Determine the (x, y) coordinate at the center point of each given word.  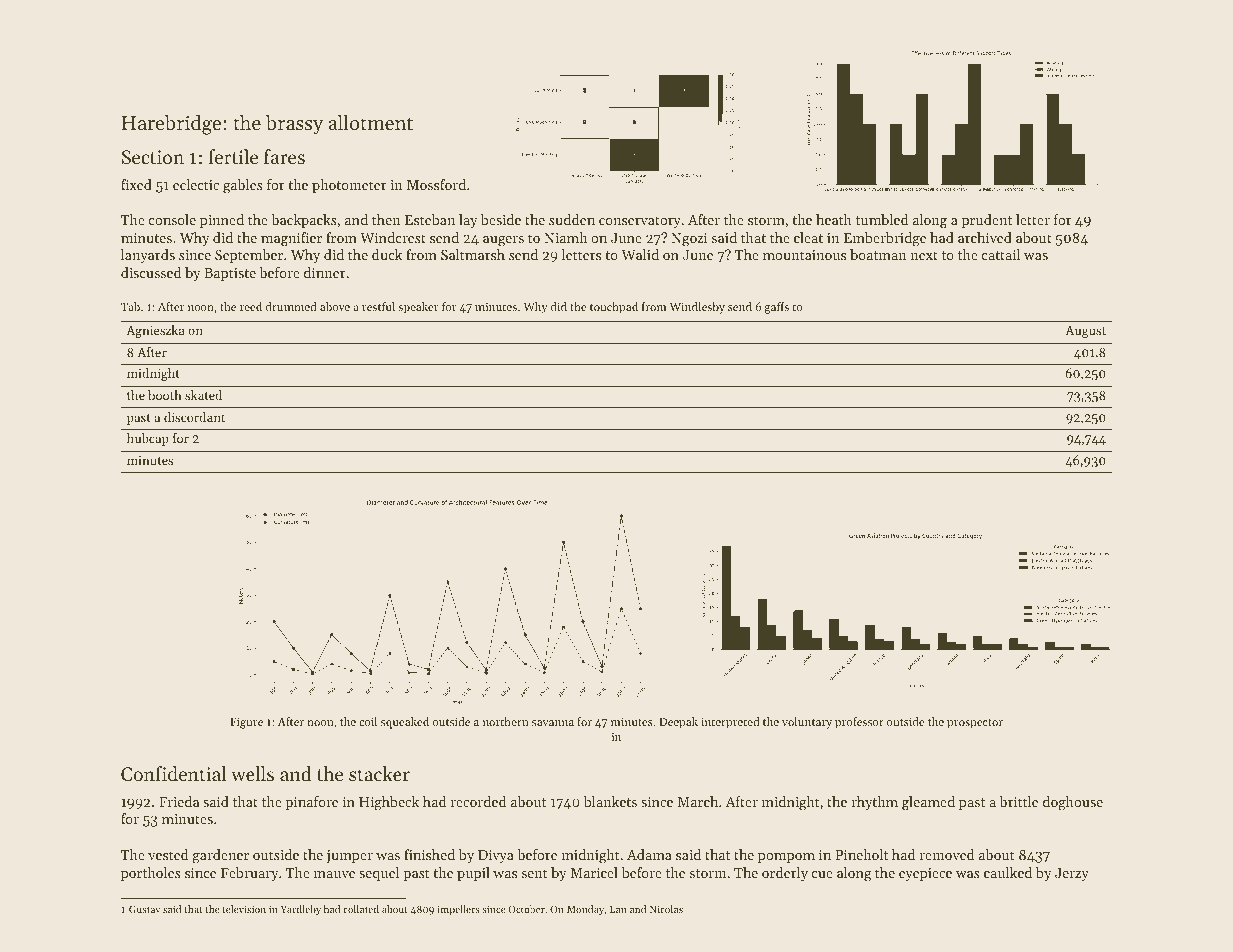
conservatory (640, 222)
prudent (987, 221)
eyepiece (925, 874)
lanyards (148, 256)
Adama (649, 854)
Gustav (145, 909)
